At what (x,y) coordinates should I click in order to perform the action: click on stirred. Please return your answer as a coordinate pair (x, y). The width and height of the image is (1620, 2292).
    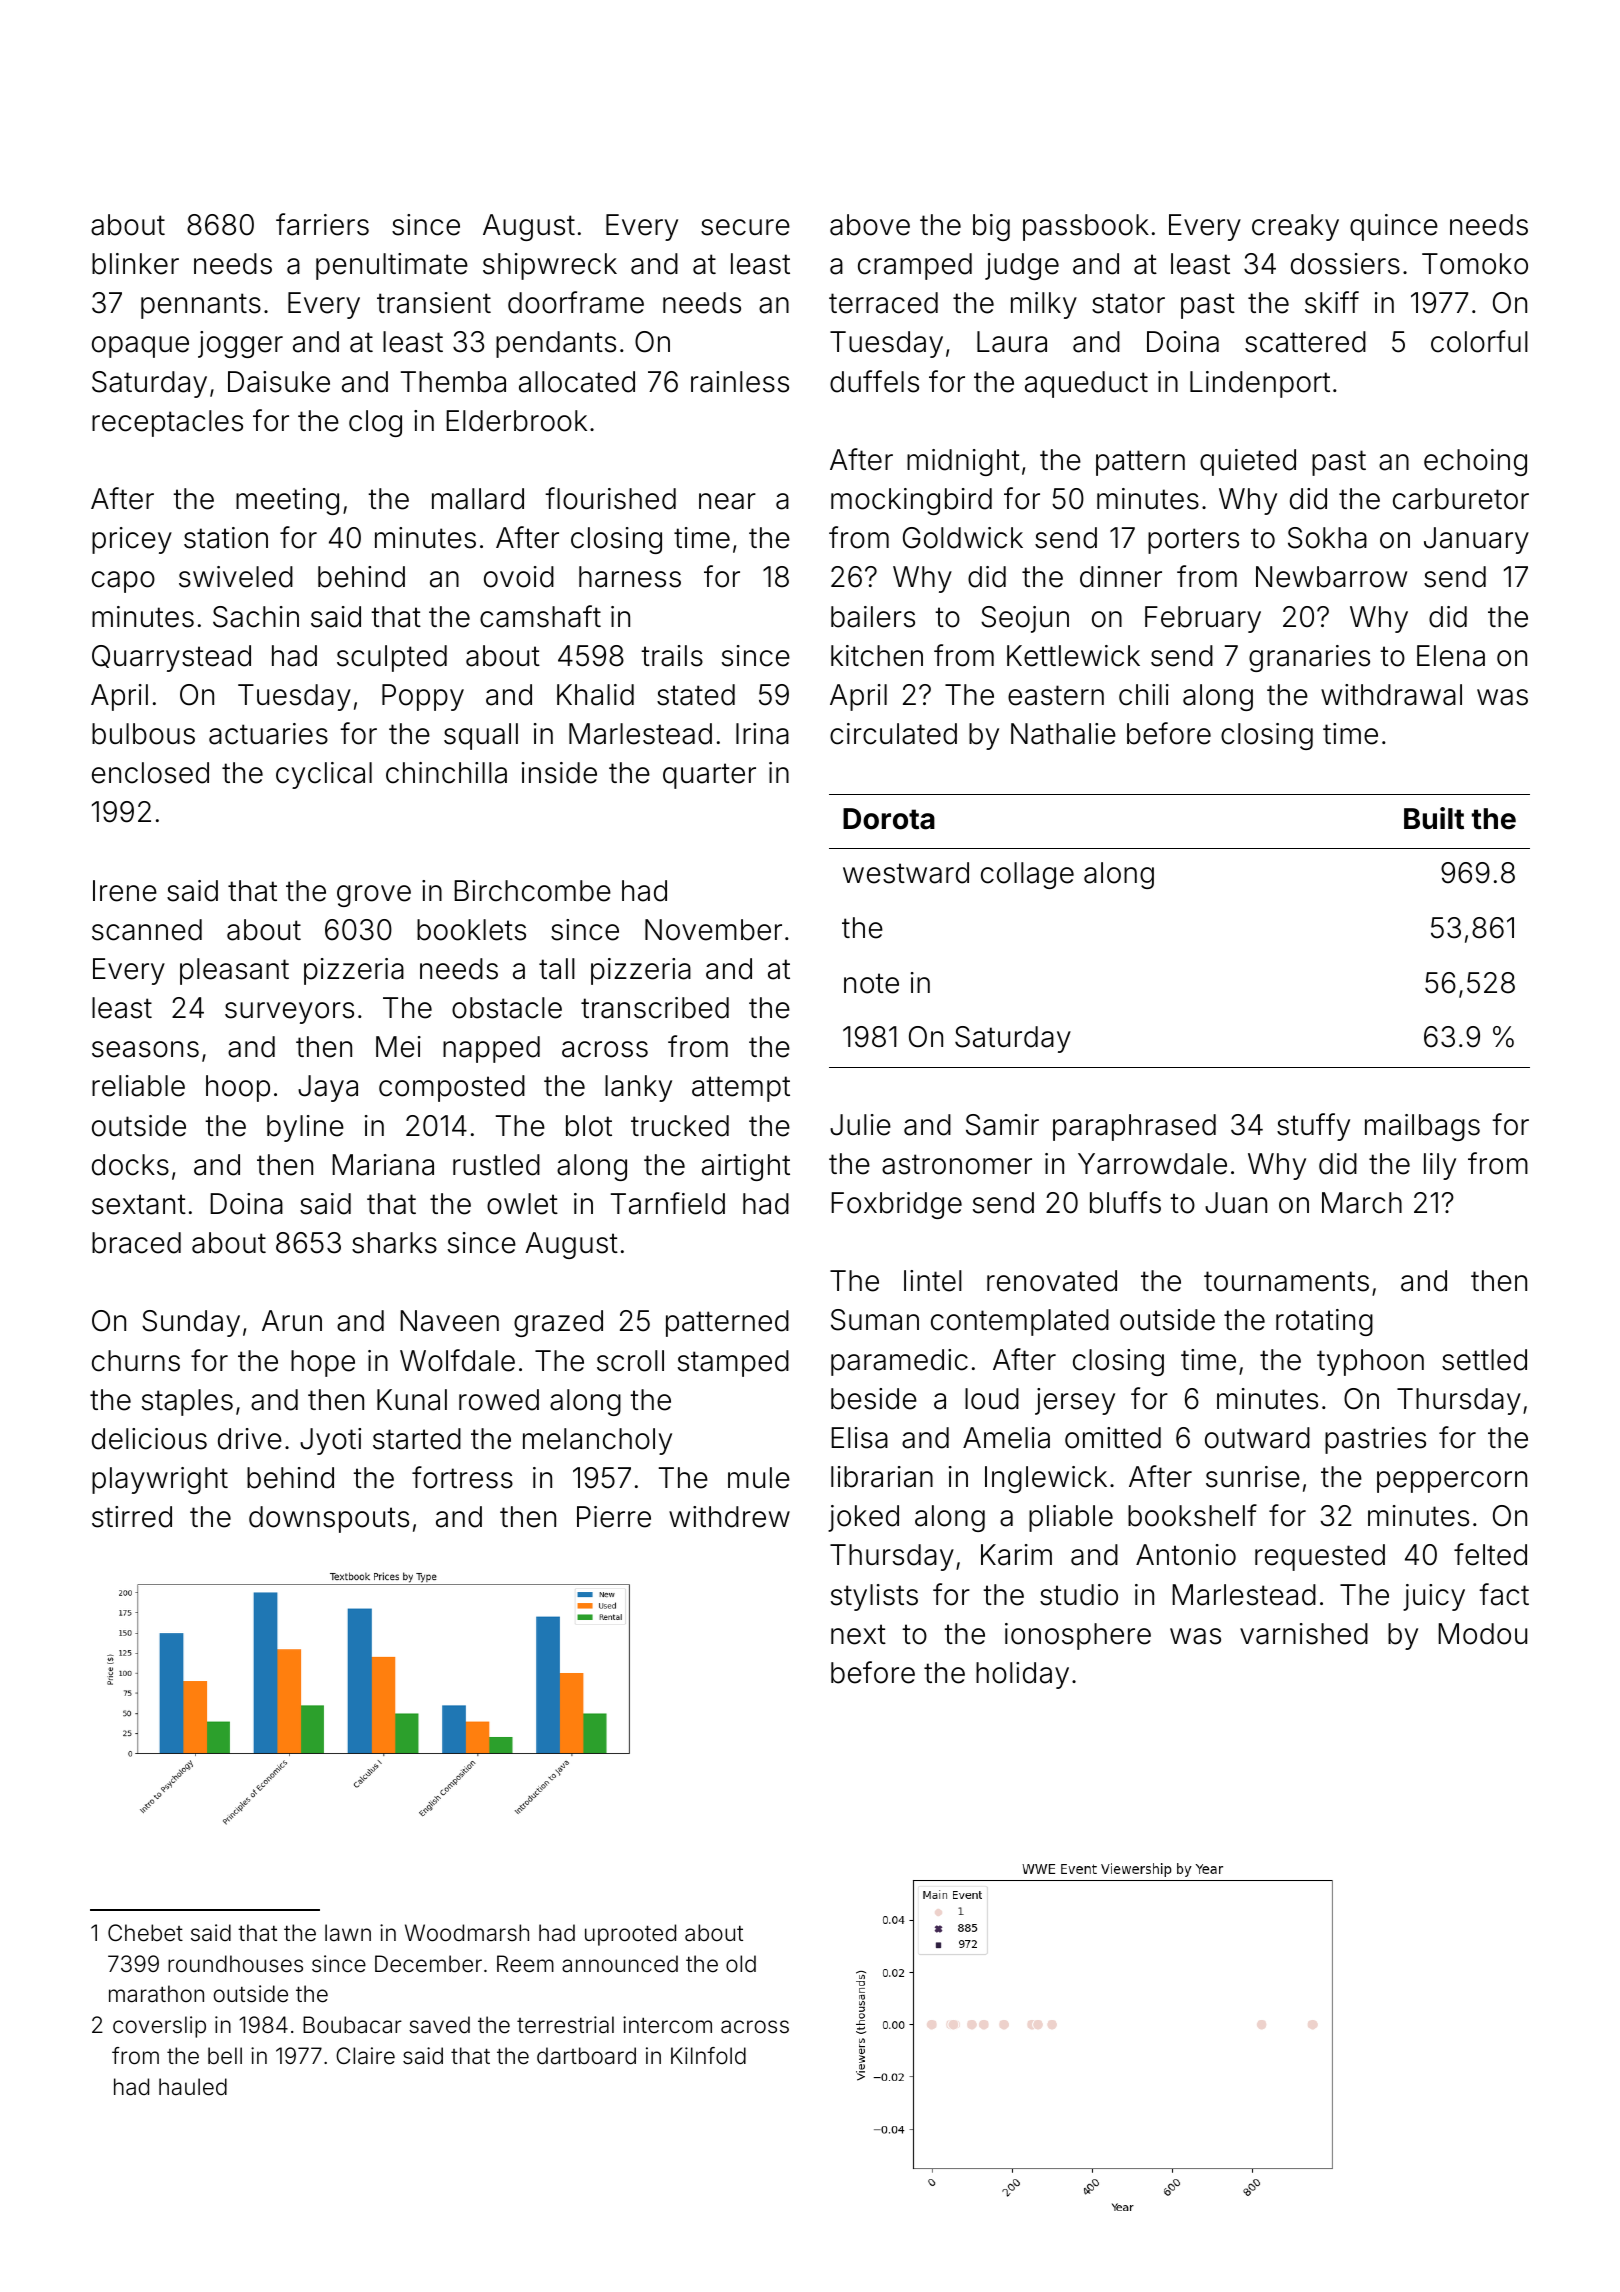
    Looking at the image, I should click on (132, 1517).
